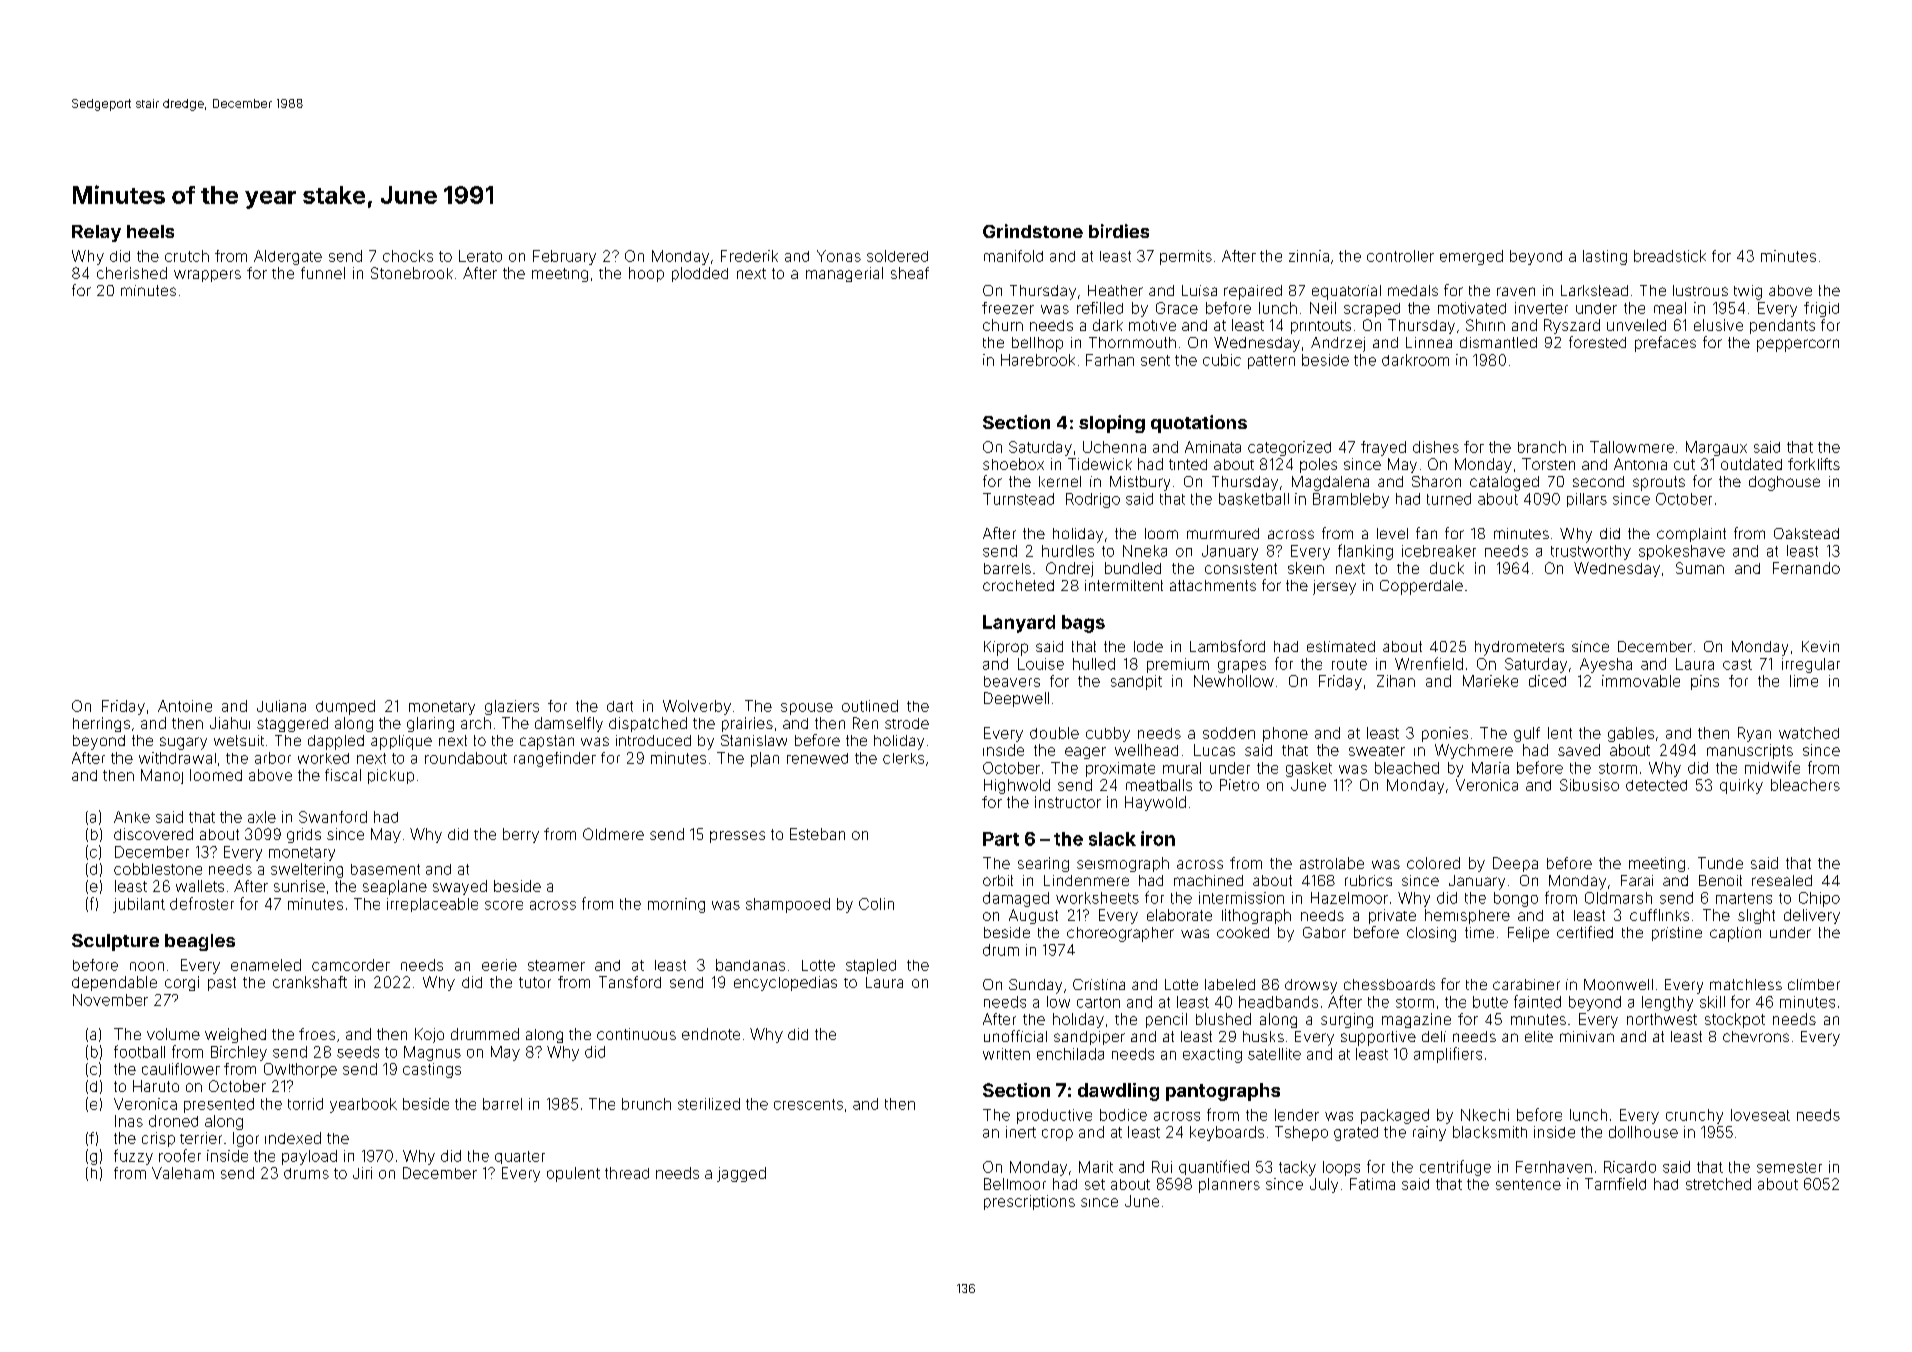  What do you see at coordinates (1805, 785) in the screenshot?
I see `bleachers` at bounding box center [1805, 785].
